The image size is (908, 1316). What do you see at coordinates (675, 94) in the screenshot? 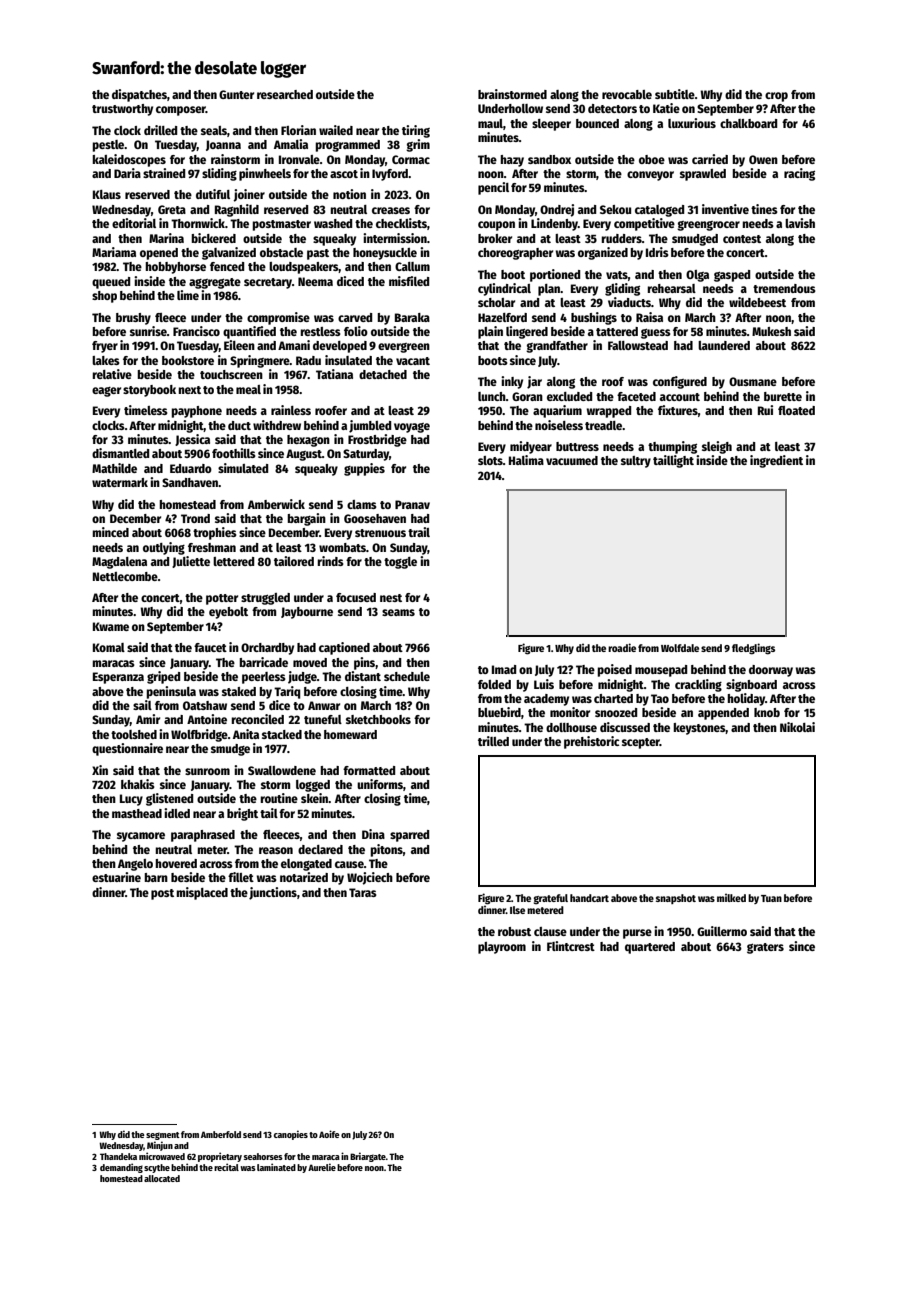
I see `subtitle` at bounding box center [675, 94].
